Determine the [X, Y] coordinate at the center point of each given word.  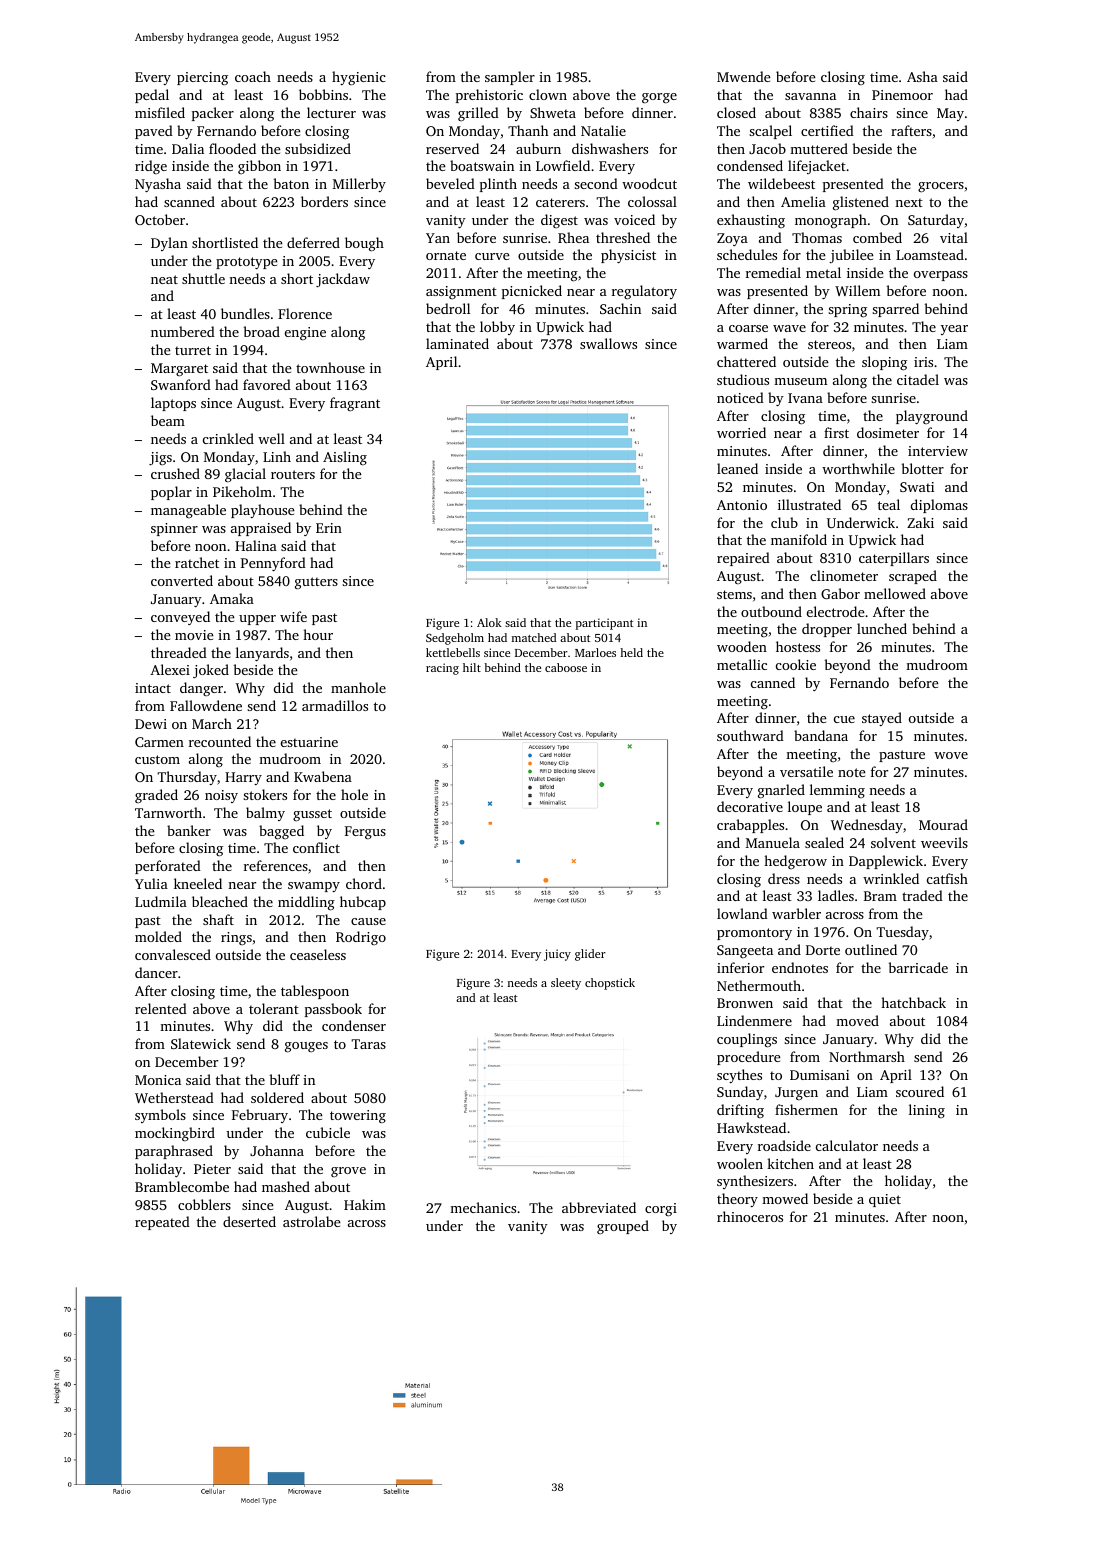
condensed [750, 165]
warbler [796, 913]
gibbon [259, 167]
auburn [538, 148]
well [271, 438]
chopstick [610, 984]
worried [741, 432]
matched [534, 637]
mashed [286, 1186]
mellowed [895, 593]
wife [293, 616]
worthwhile [858, 468]
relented [161, 1008]
